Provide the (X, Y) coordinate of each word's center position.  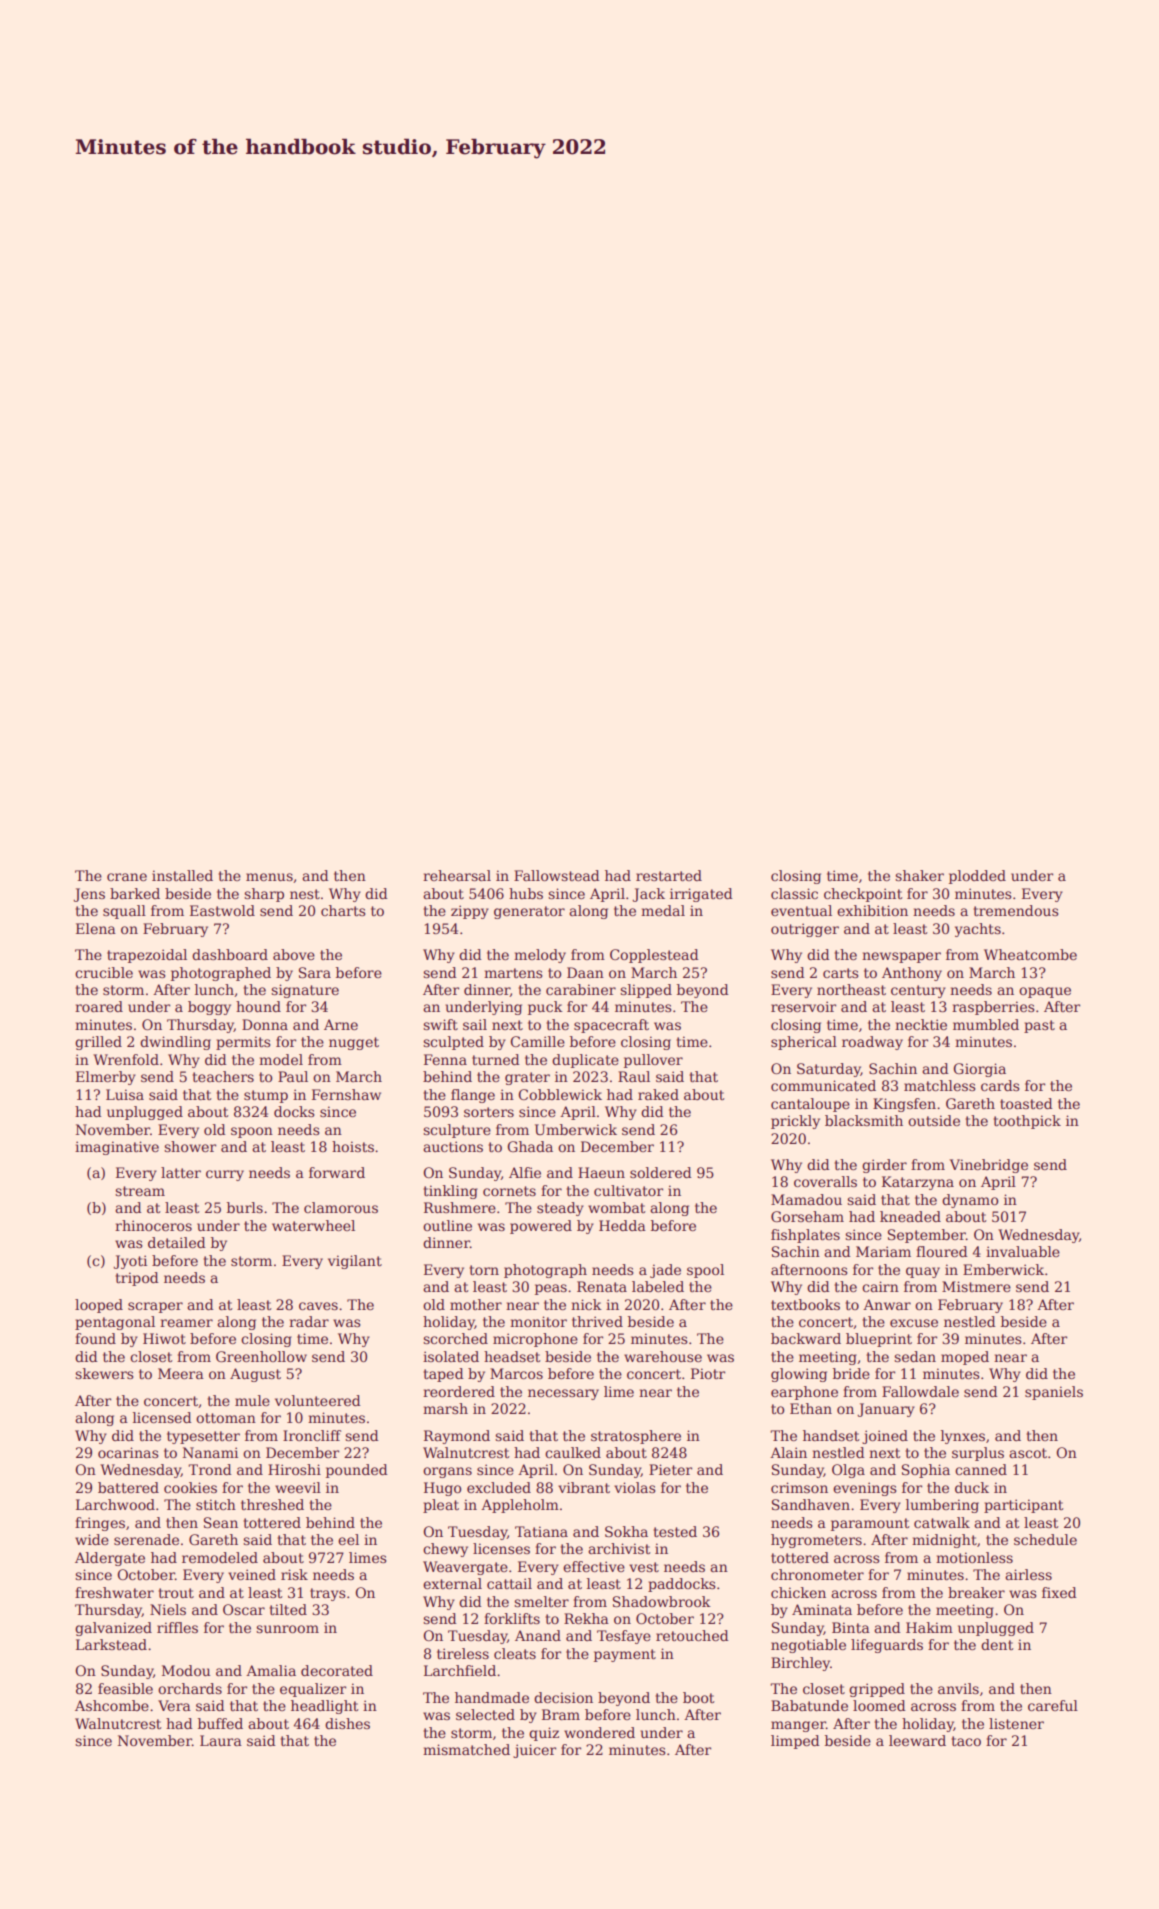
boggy (209, 1008)
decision (563, 1697)
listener (1016, 1723)
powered (541, 1227)
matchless (939, 1085)
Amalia (271, 1670)
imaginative (117, 1148)
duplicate (585, 1061)
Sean (221, 1522)
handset (831, 1435)
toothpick (1027, 1122)
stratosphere (636, 1437)
